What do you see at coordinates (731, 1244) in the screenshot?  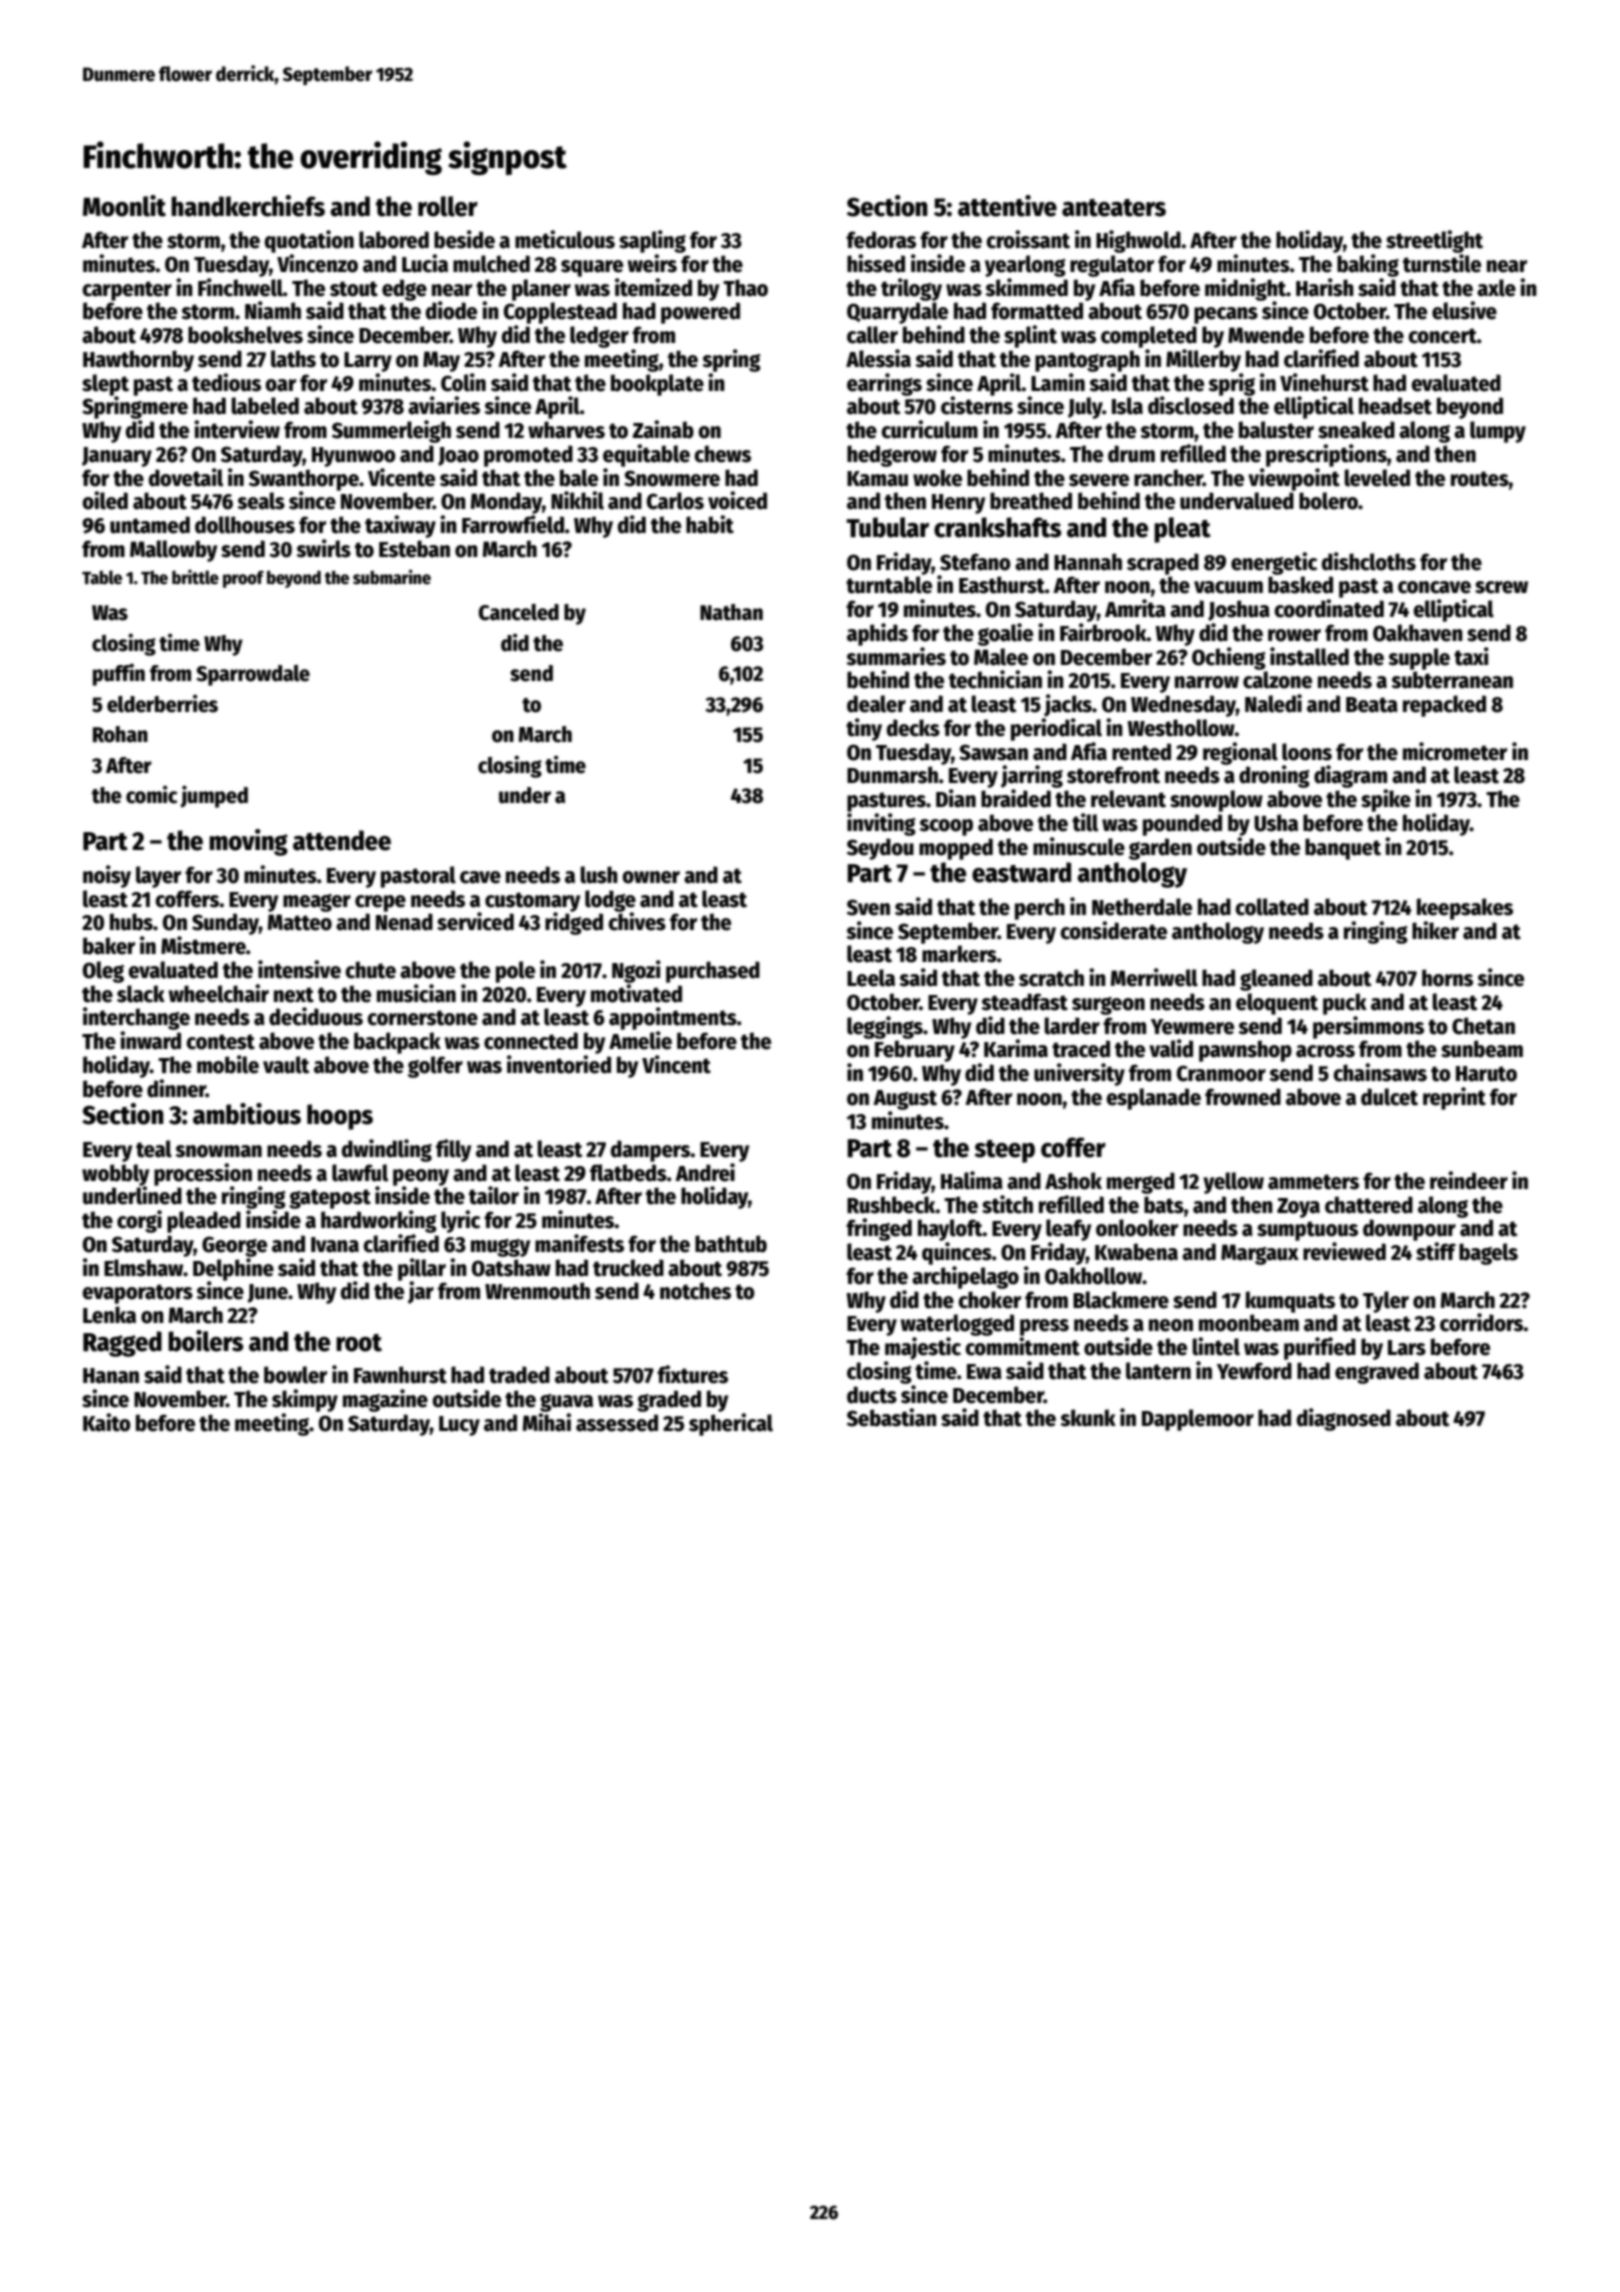 I see `bathtub` at bounding box center [731, 1244].
